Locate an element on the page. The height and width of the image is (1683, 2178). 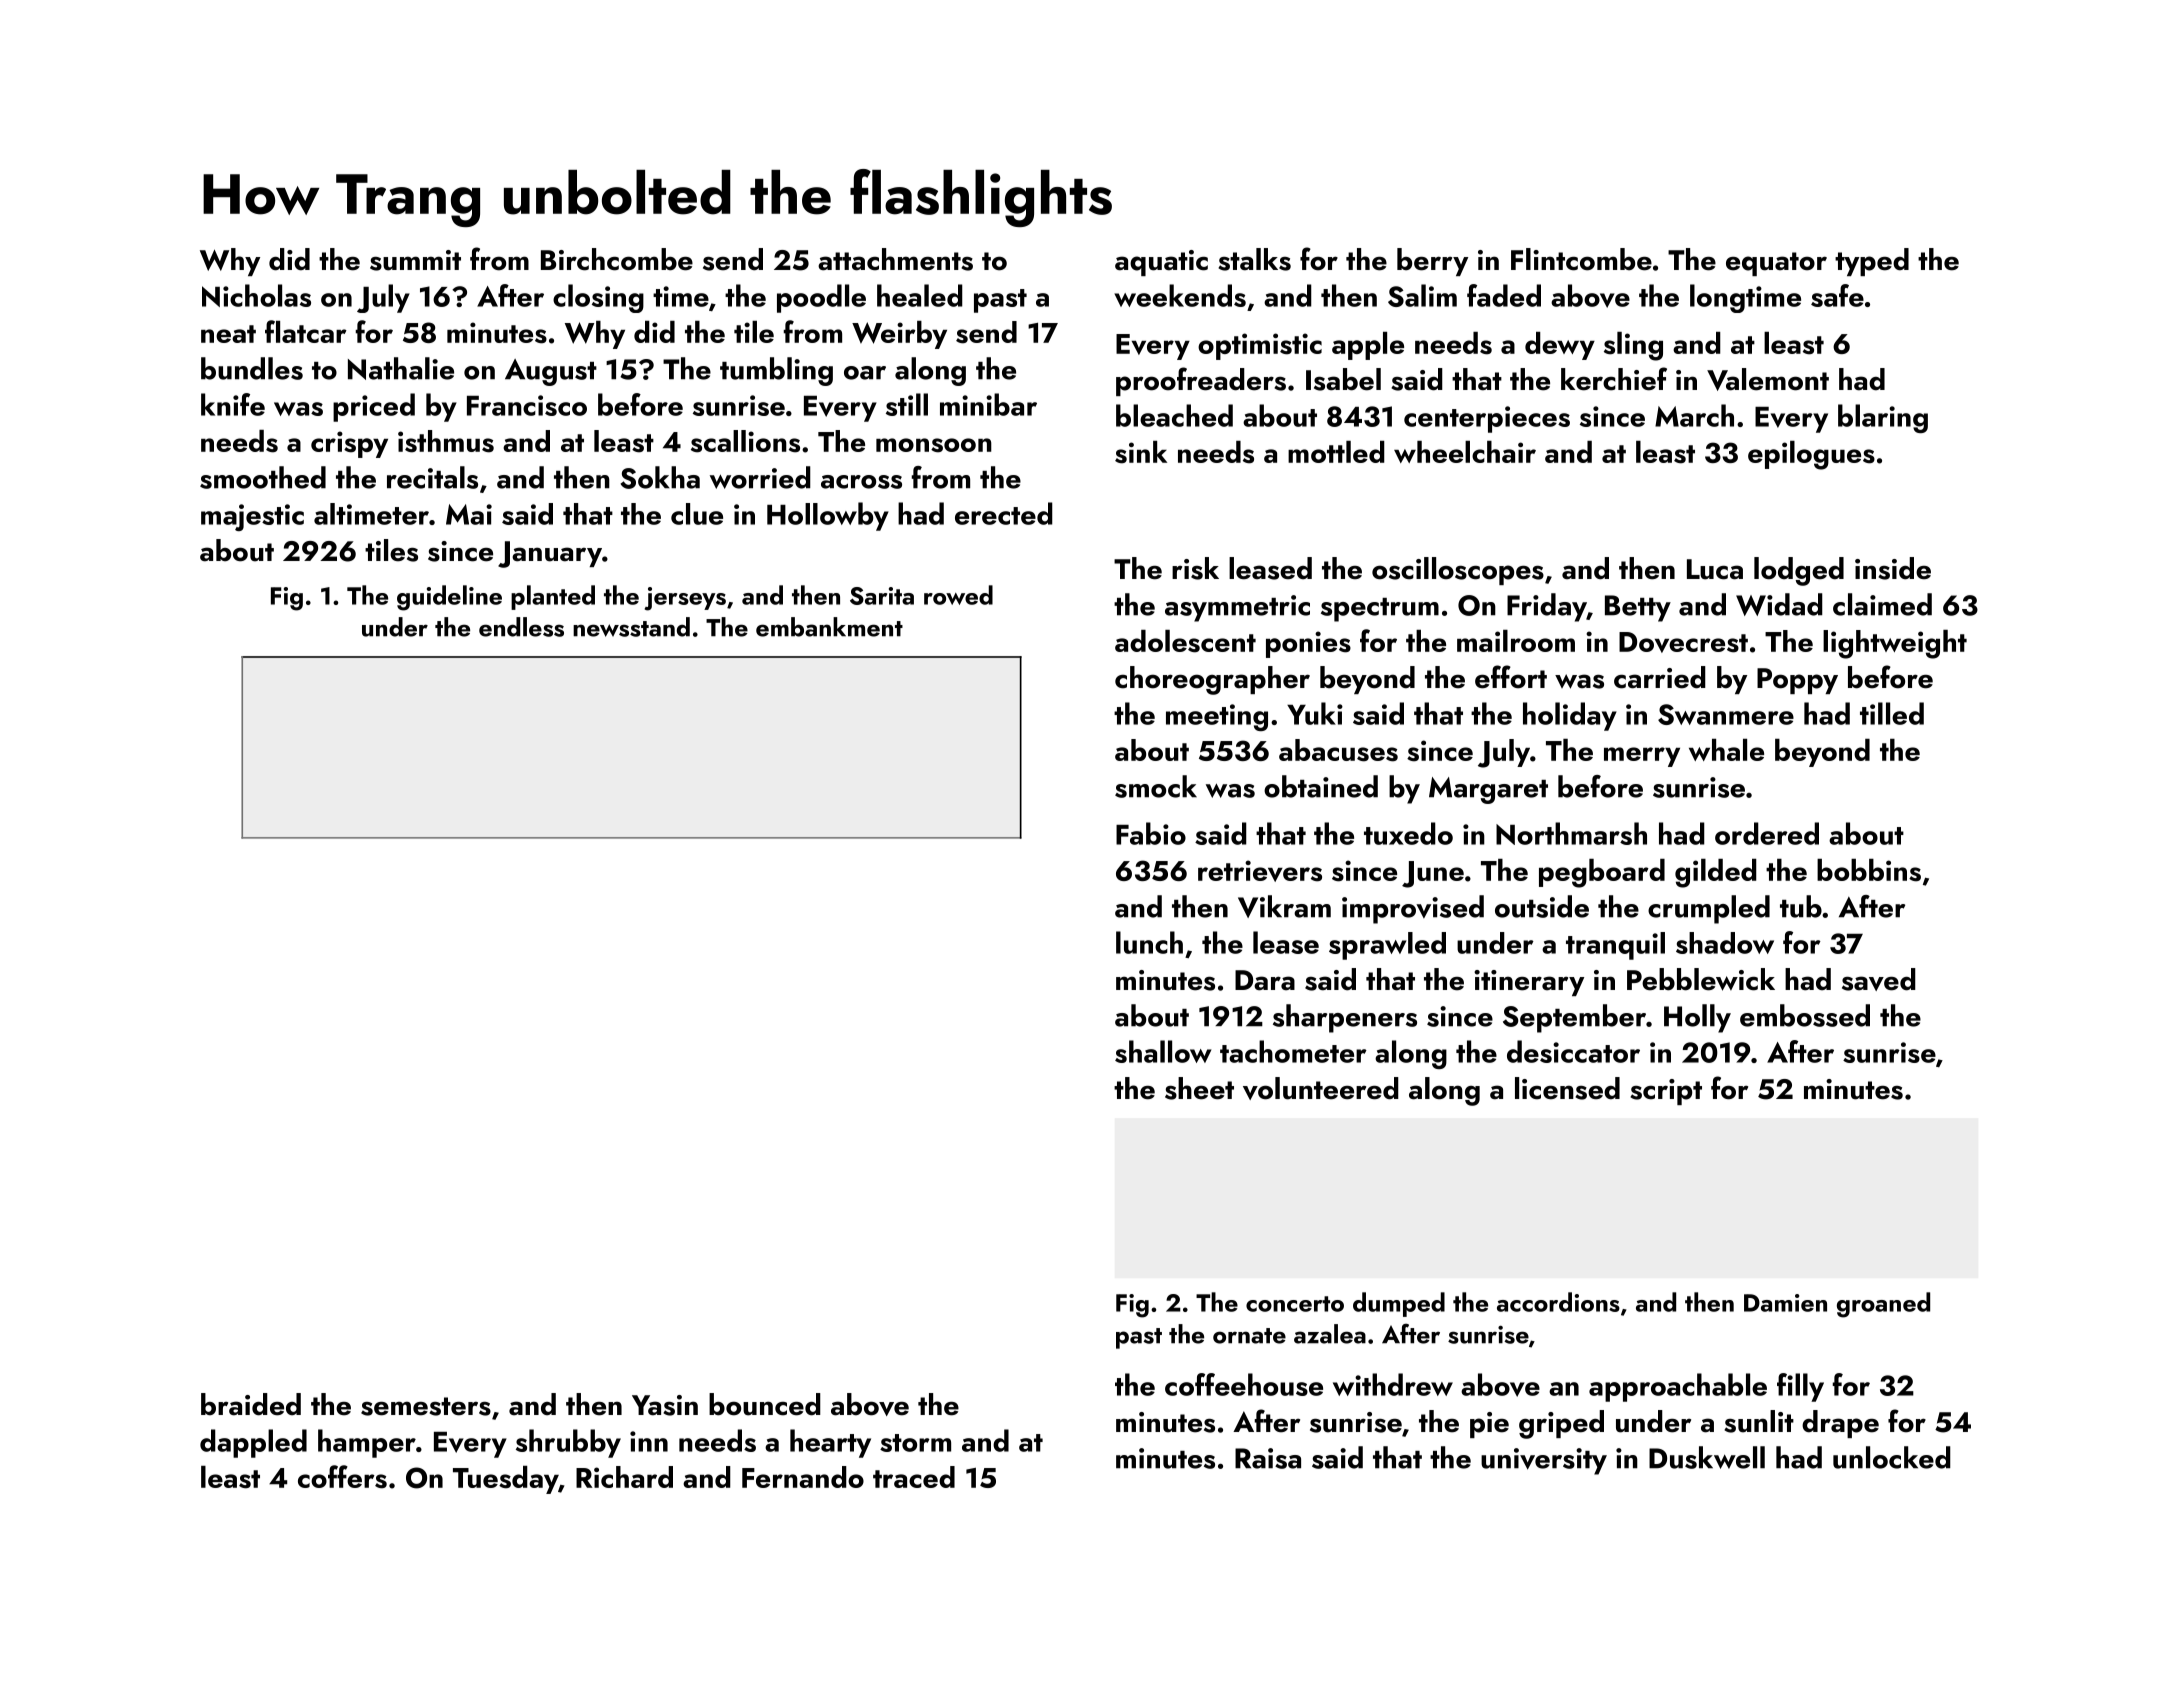
minibar is located at coordinates (988, 404).
